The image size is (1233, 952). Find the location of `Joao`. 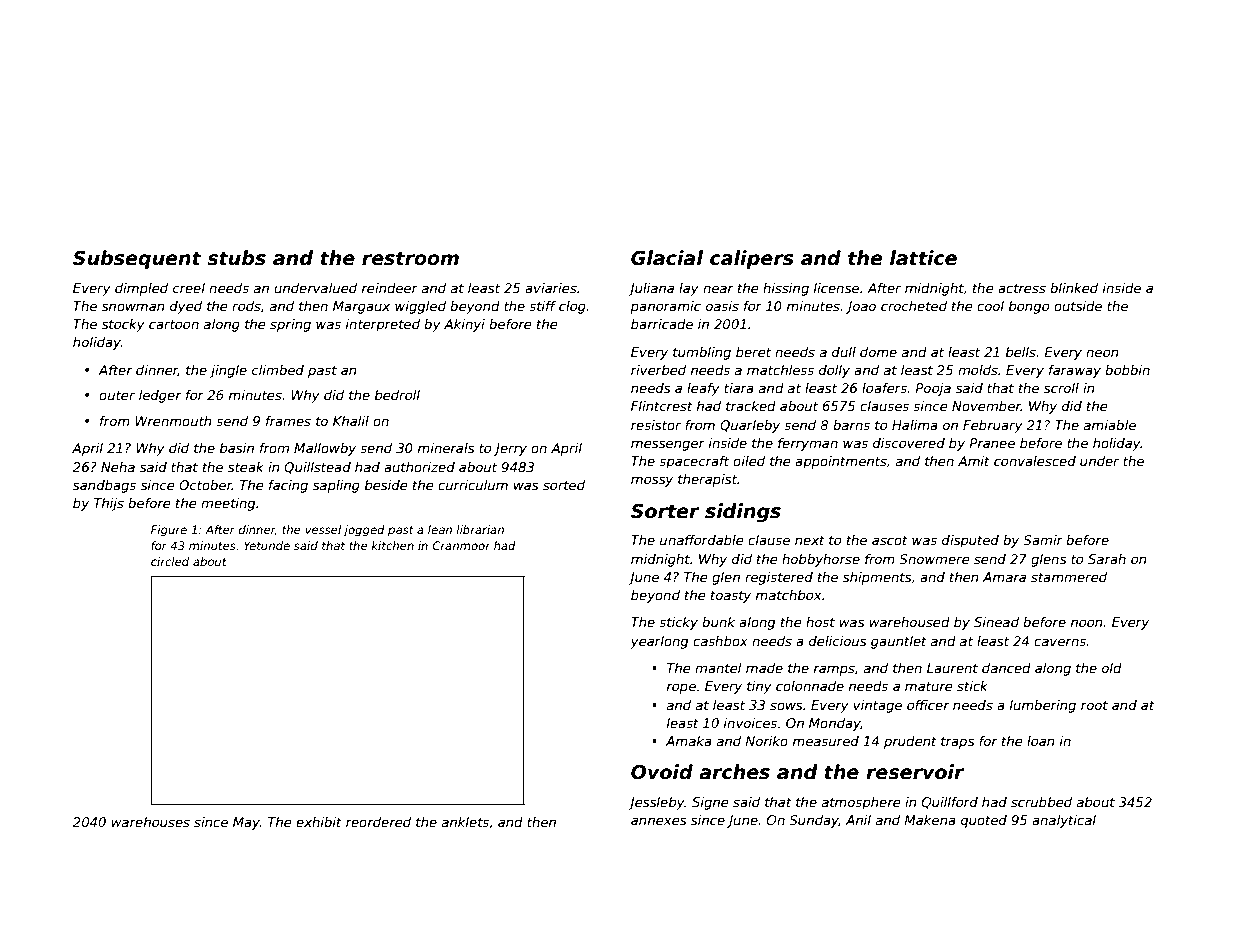

Joao is located at coordinates (861, 307).
